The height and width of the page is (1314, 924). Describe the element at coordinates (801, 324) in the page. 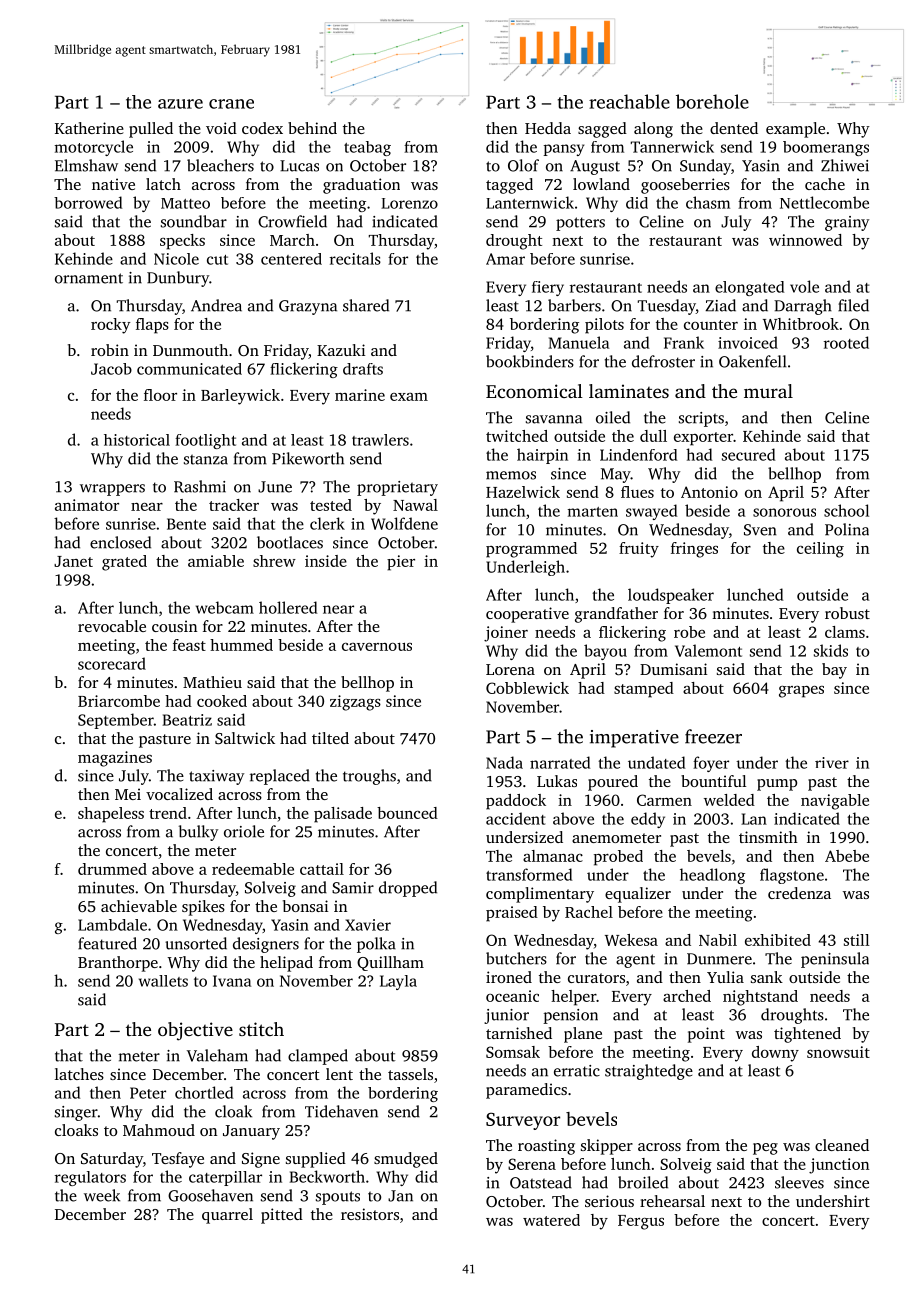

I see `Whitbrook` at that location.
